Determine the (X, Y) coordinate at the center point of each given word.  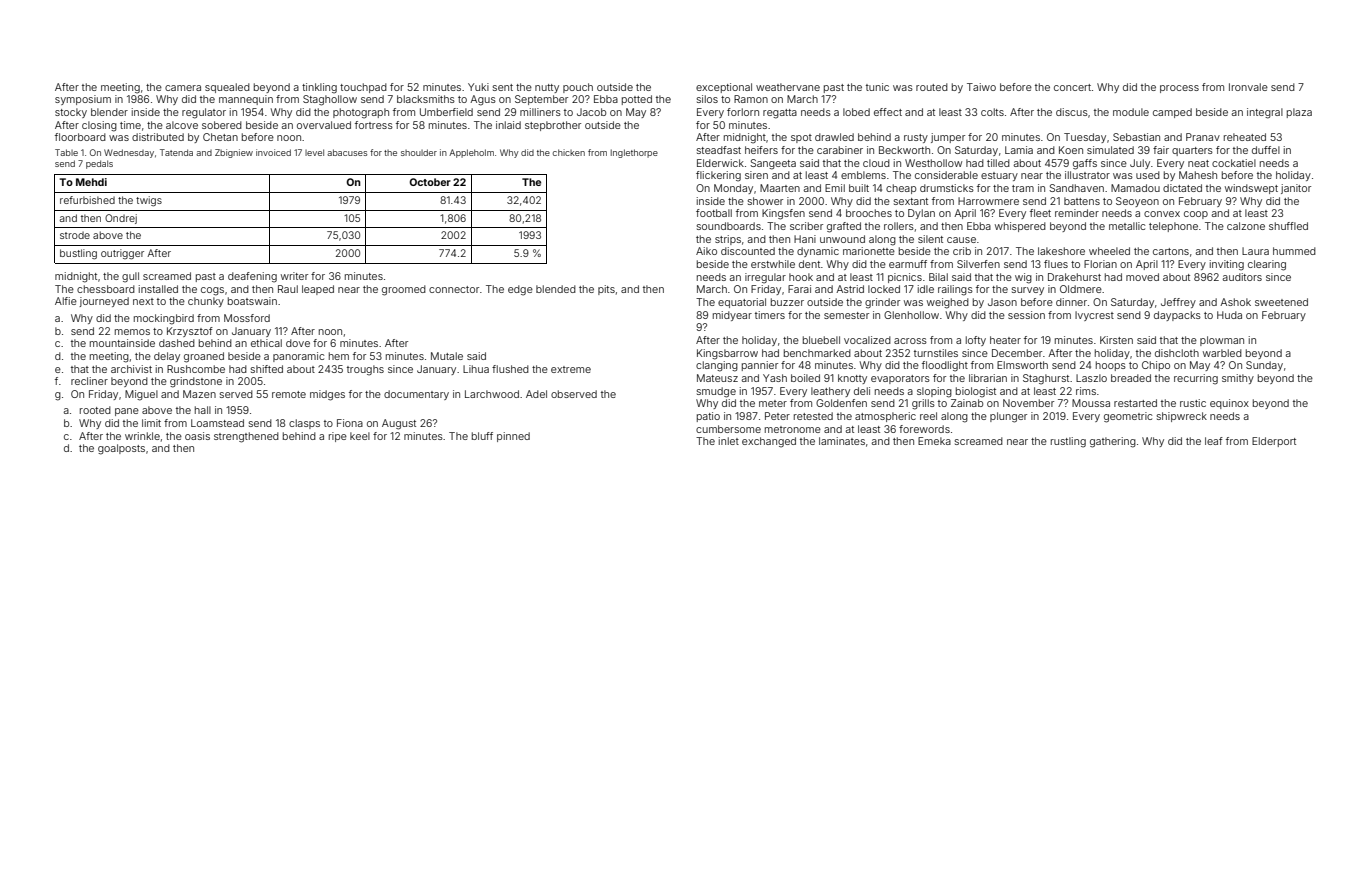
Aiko (706, 251)
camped (1172, 113)
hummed (1294, 251)
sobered (222, 125)
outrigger (122, 254)
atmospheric (885, 417)
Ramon (751, 99)
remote (289, 394)
